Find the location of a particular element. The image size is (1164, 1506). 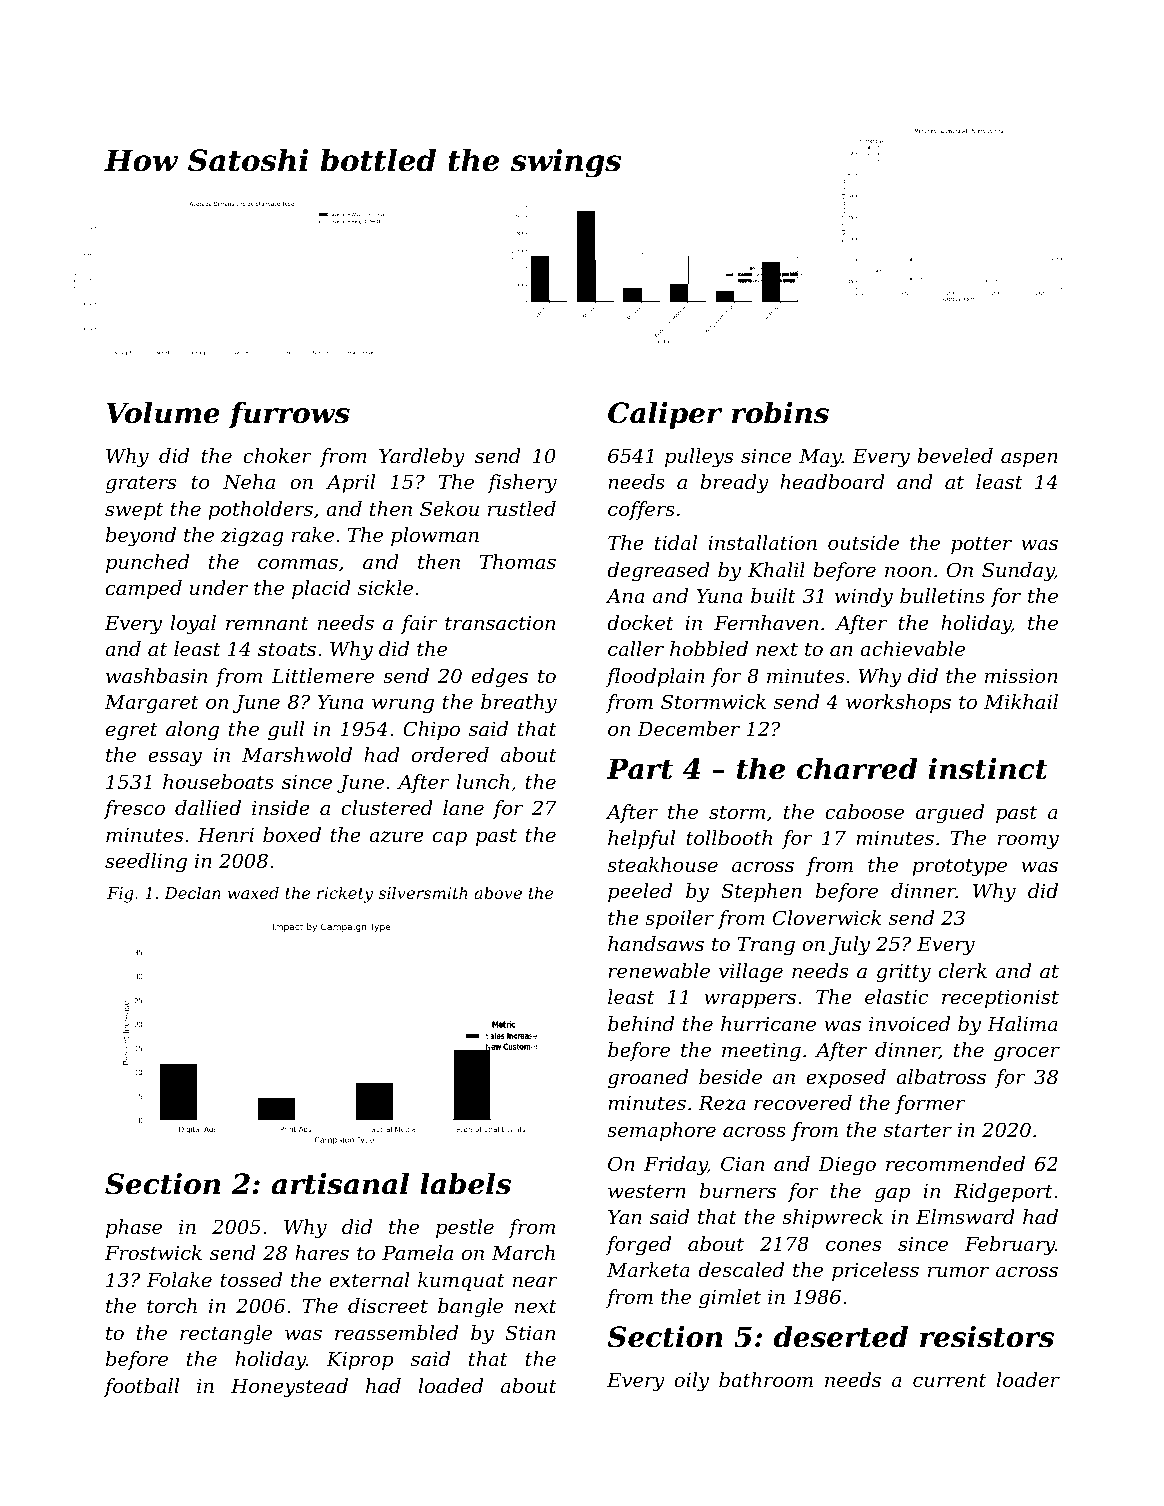

furrows is located at coordinates (289, 415).
